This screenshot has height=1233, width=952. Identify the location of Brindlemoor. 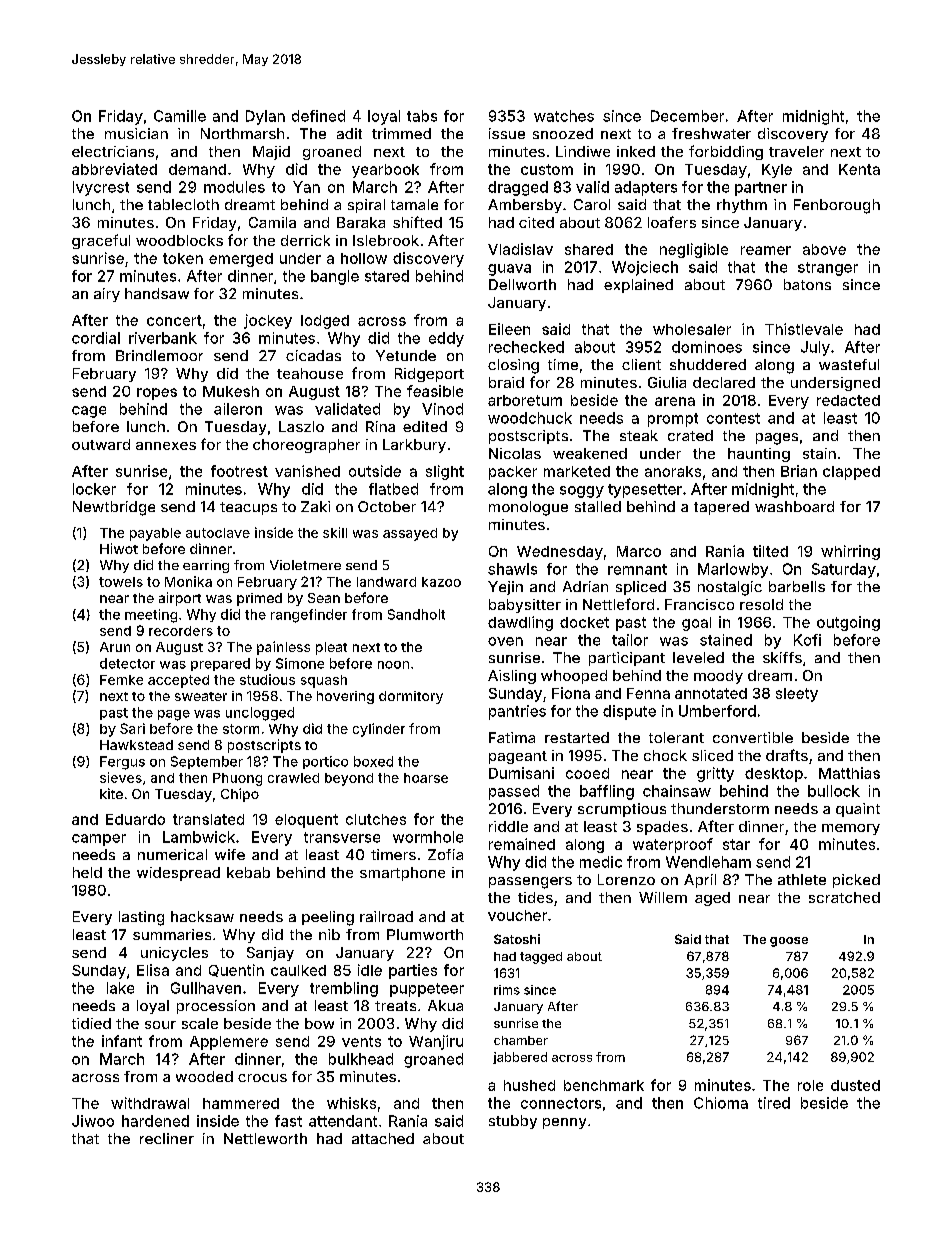
(159, 355).
